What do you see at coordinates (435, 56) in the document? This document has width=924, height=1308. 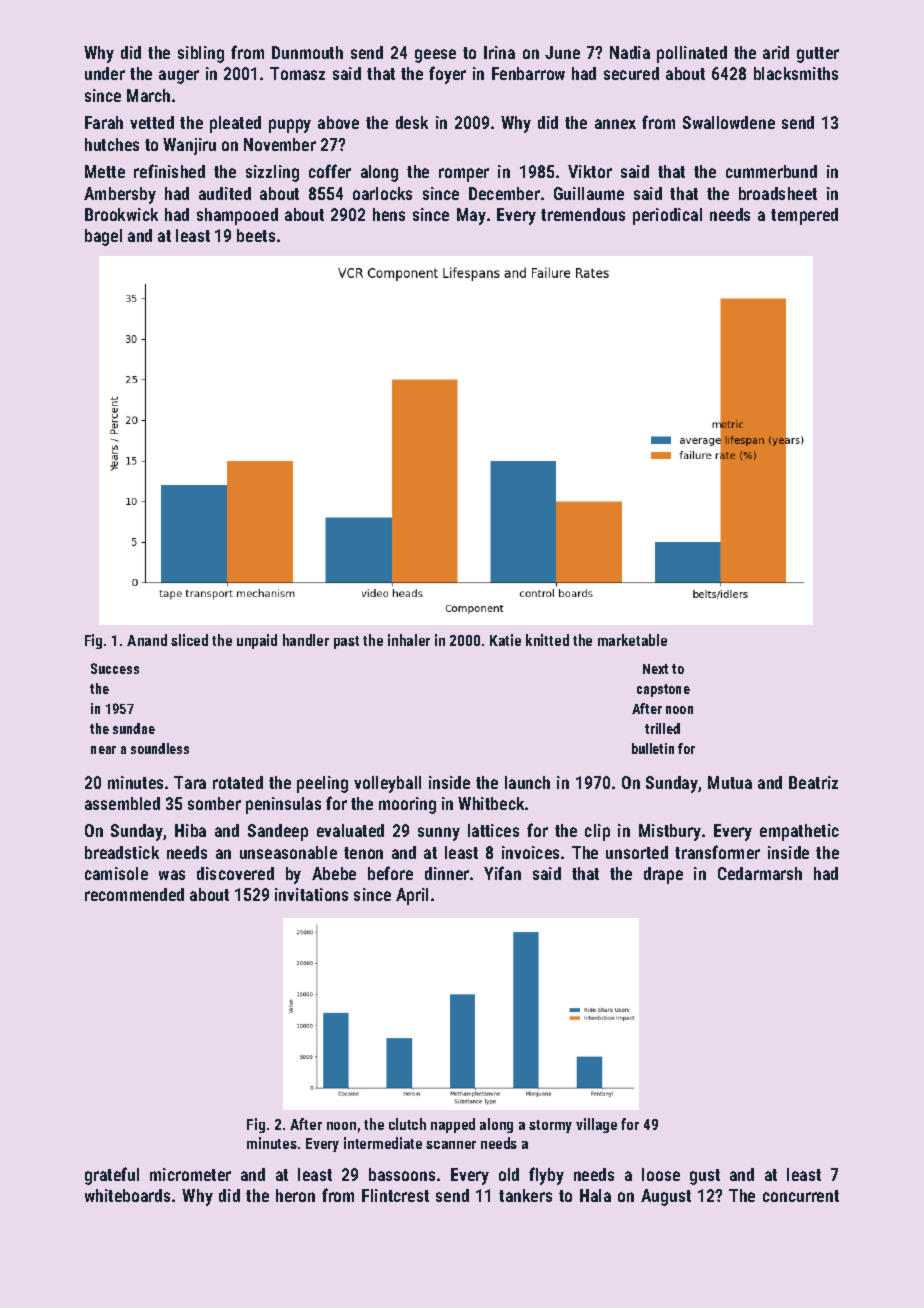 I see `geese` at bounding box center [435, 56].
